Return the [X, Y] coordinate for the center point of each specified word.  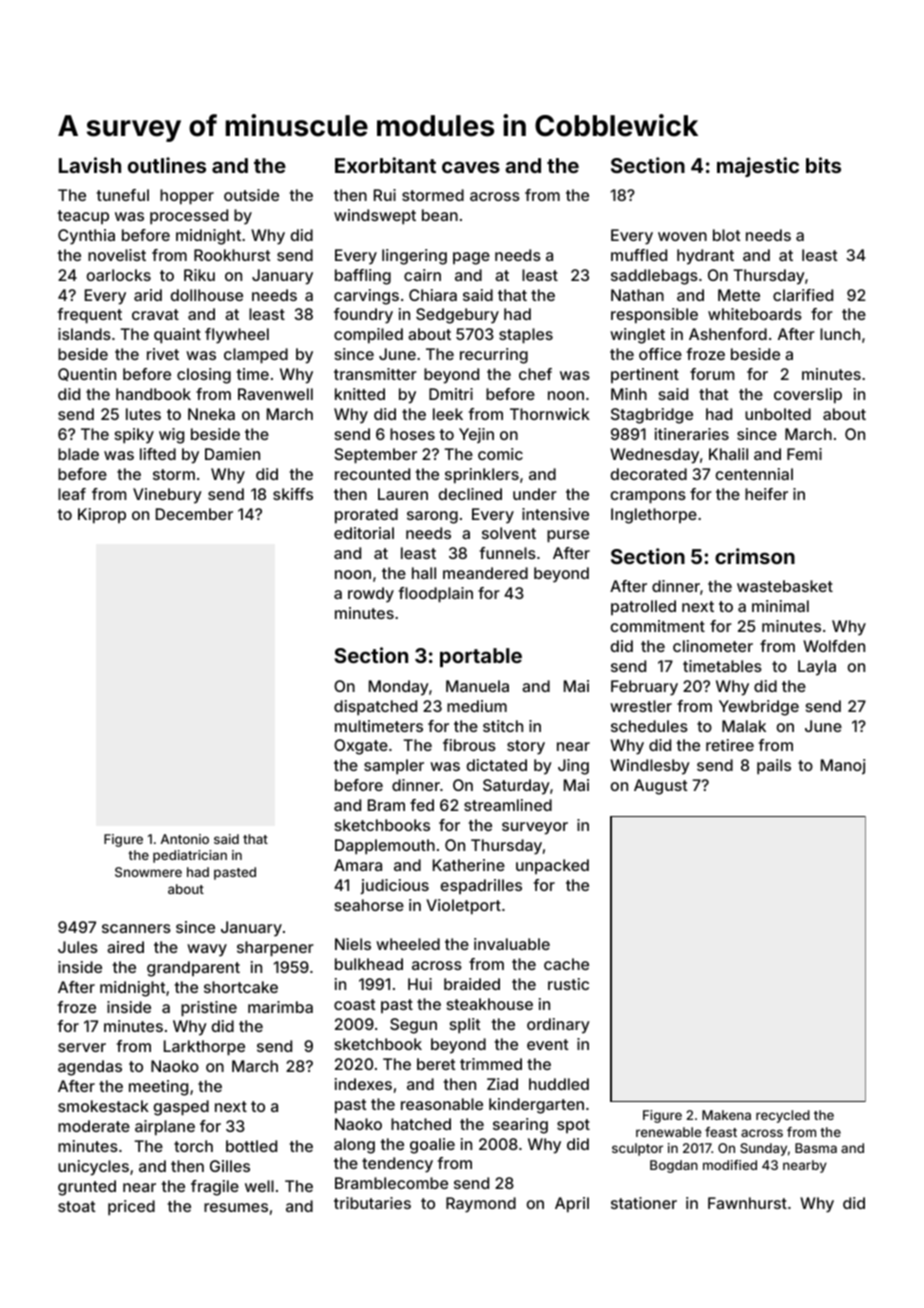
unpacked [552, 866]
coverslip [808, 396]
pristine [209, 1009]
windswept [375, 217]
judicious [394, 886]
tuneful [123, 195]
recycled [783, 1116]
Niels [353, 944]
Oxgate [361, 747]
